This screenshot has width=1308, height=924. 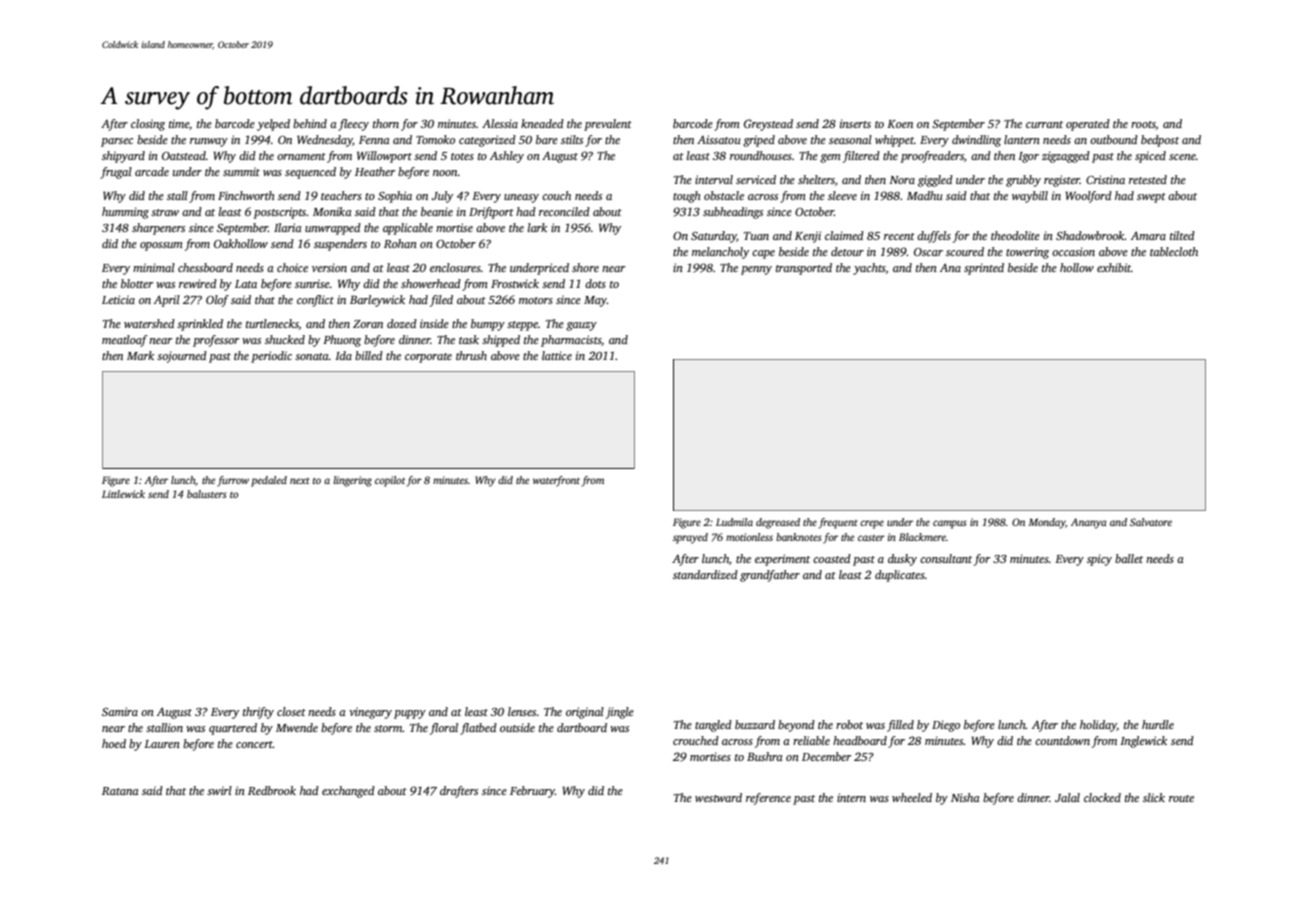 I want to click on Salvatore, so click(x=1151, y=522).
